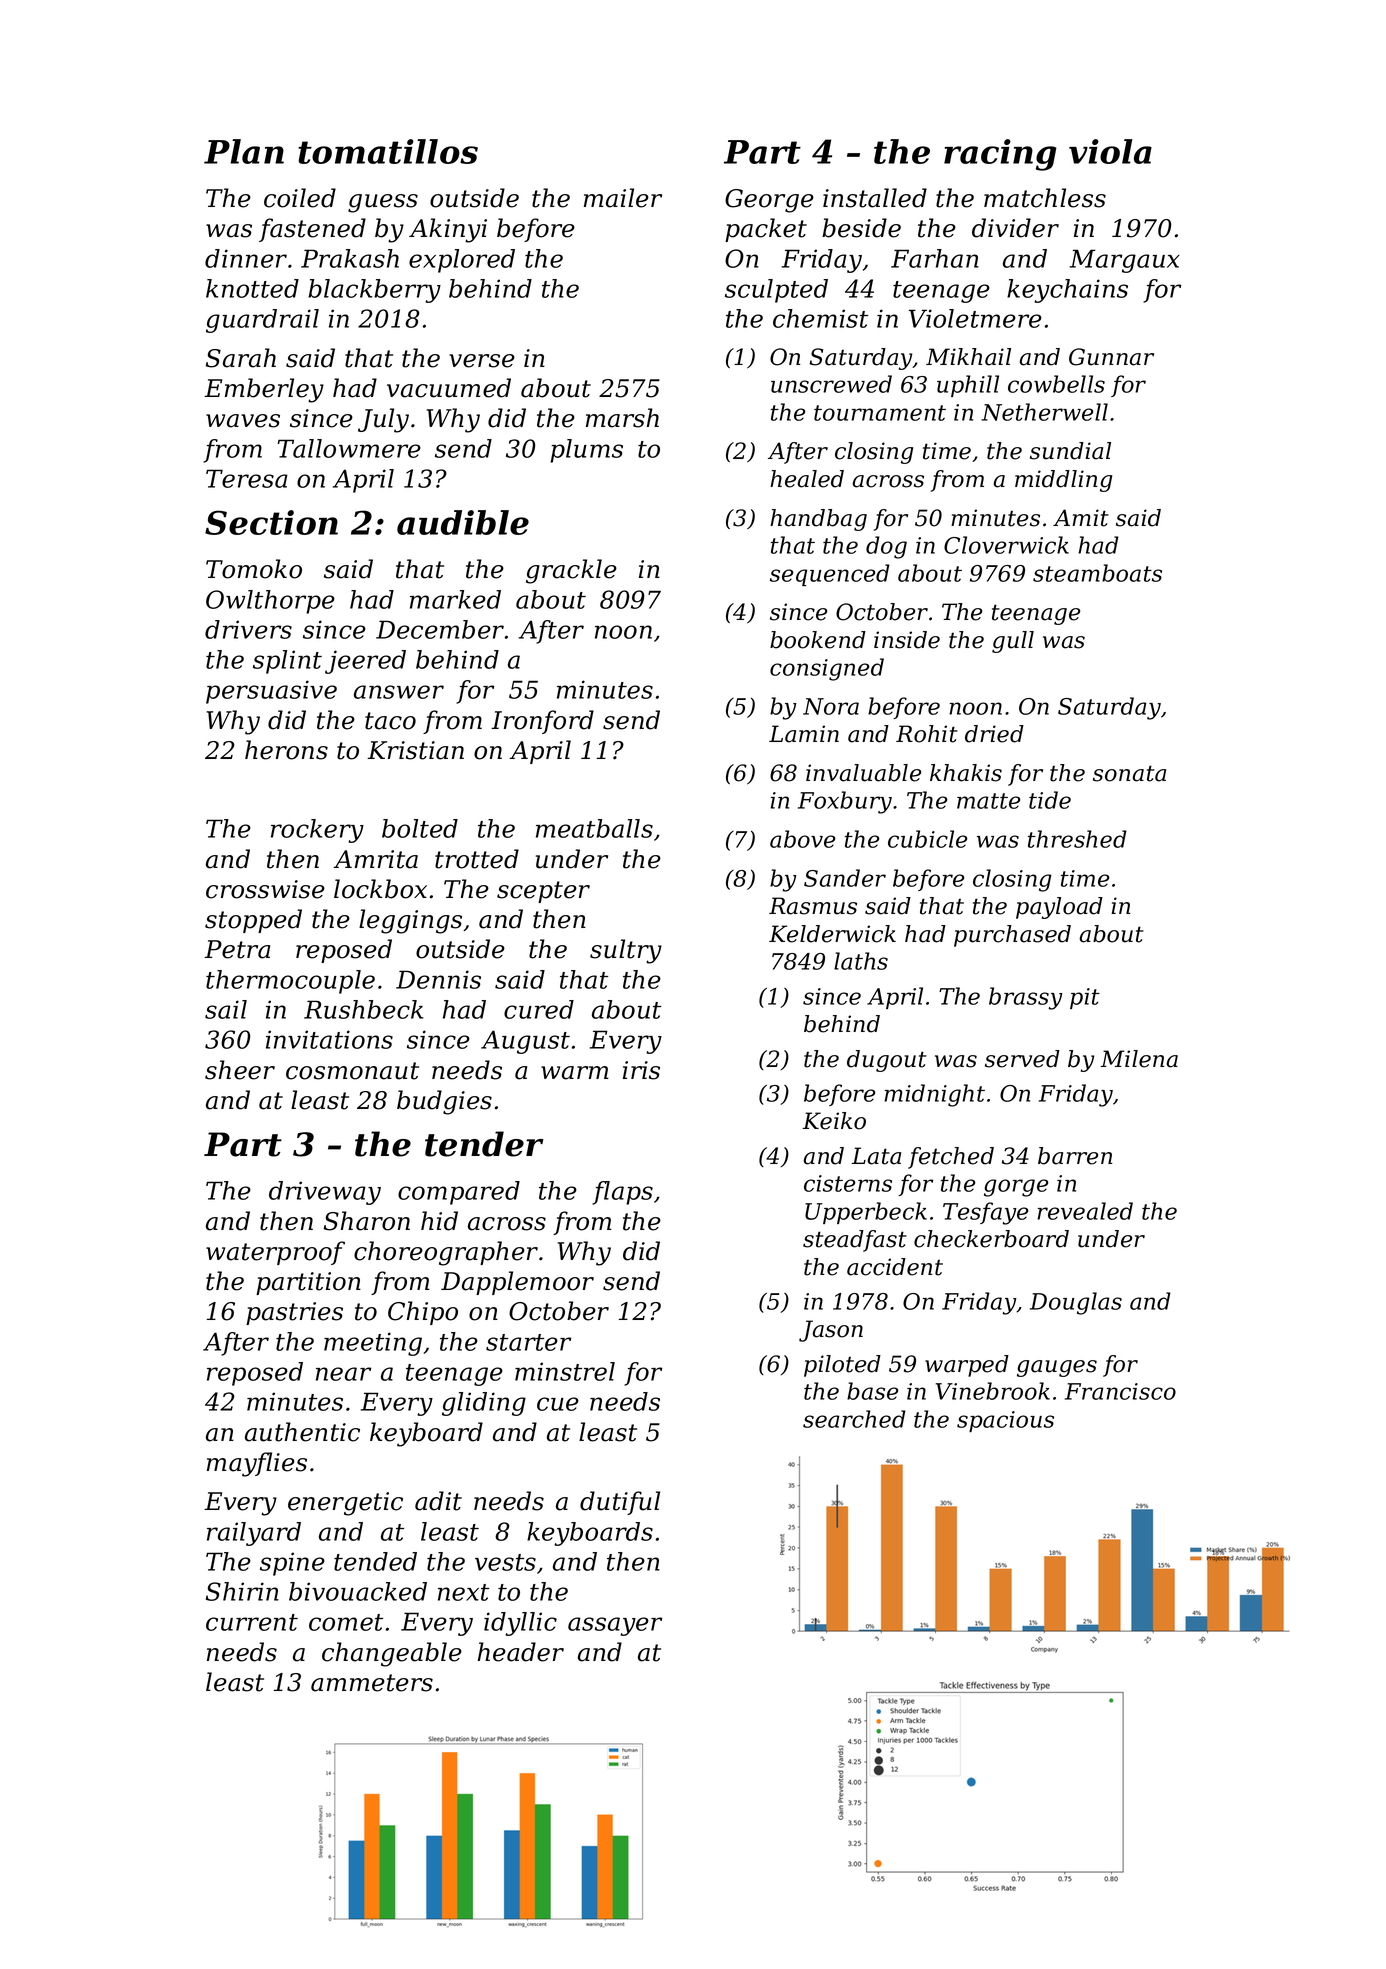 The width and height of the screenshot is (1386, 1969). What do you see at coordinates (615, 1626) in the screenshot?
I see `assayer` at bounding box center [615, 1626].
